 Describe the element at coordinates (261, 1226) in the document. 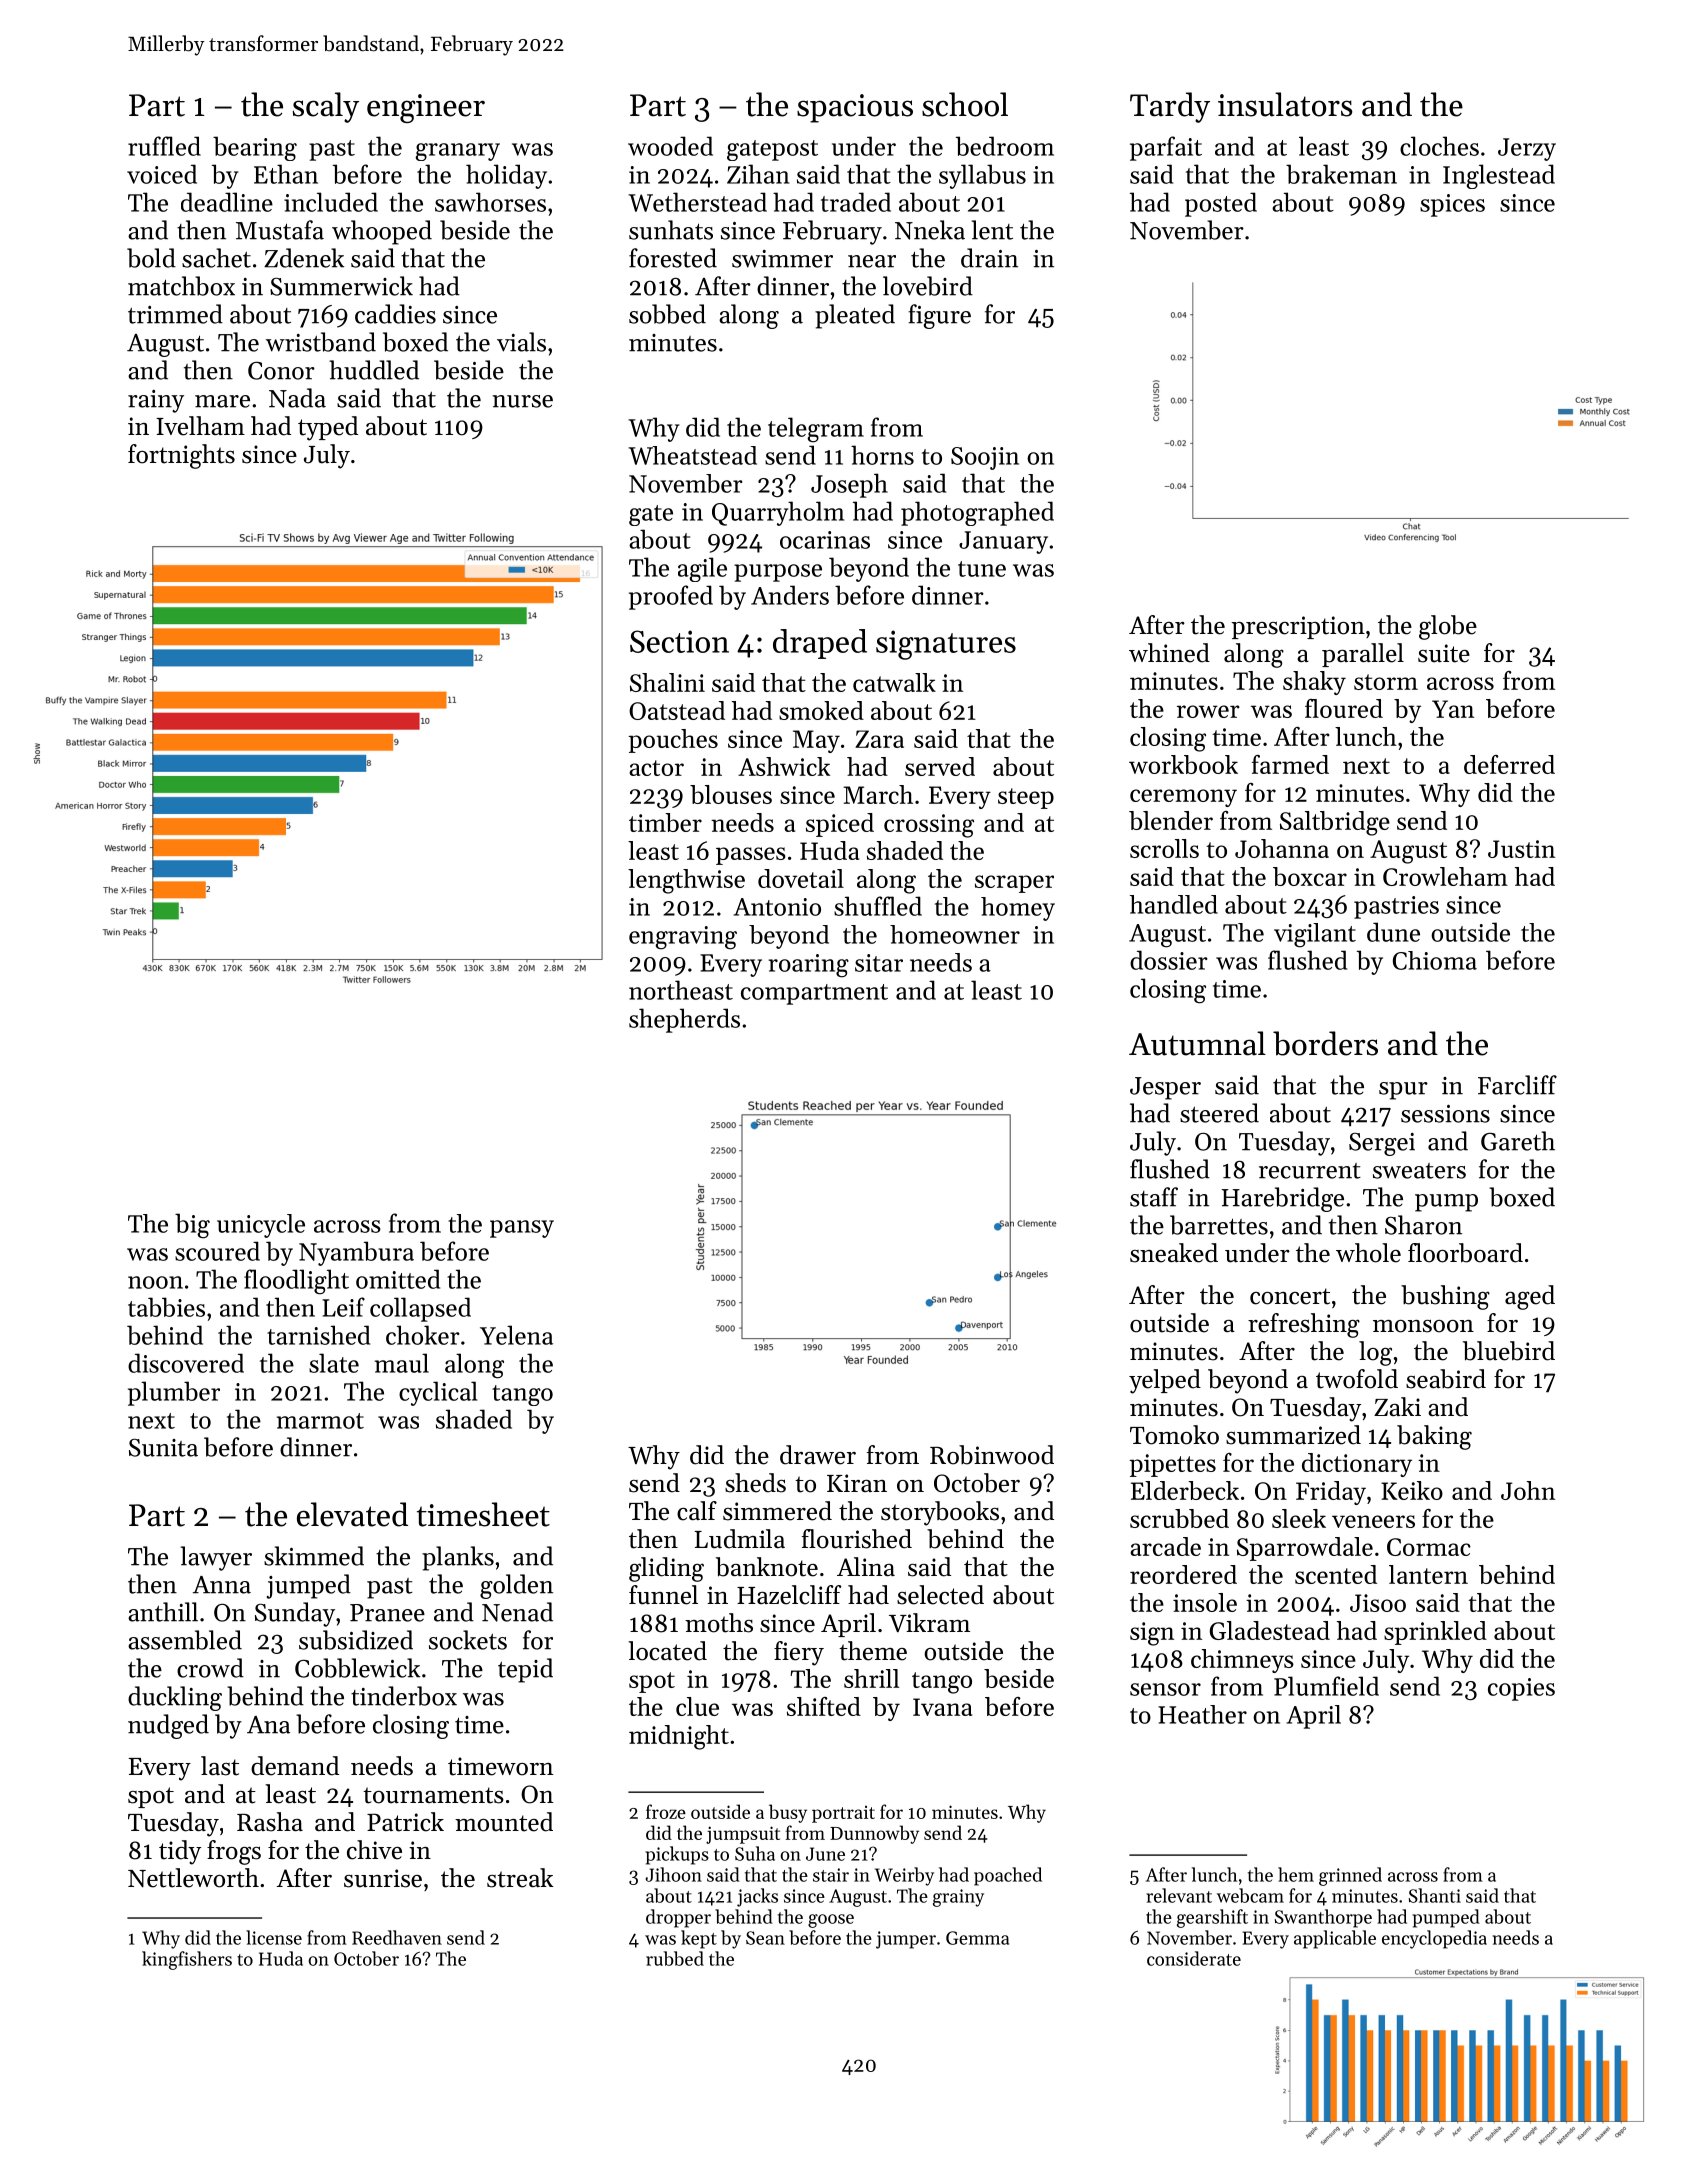

I see `unicycle` at that location.
